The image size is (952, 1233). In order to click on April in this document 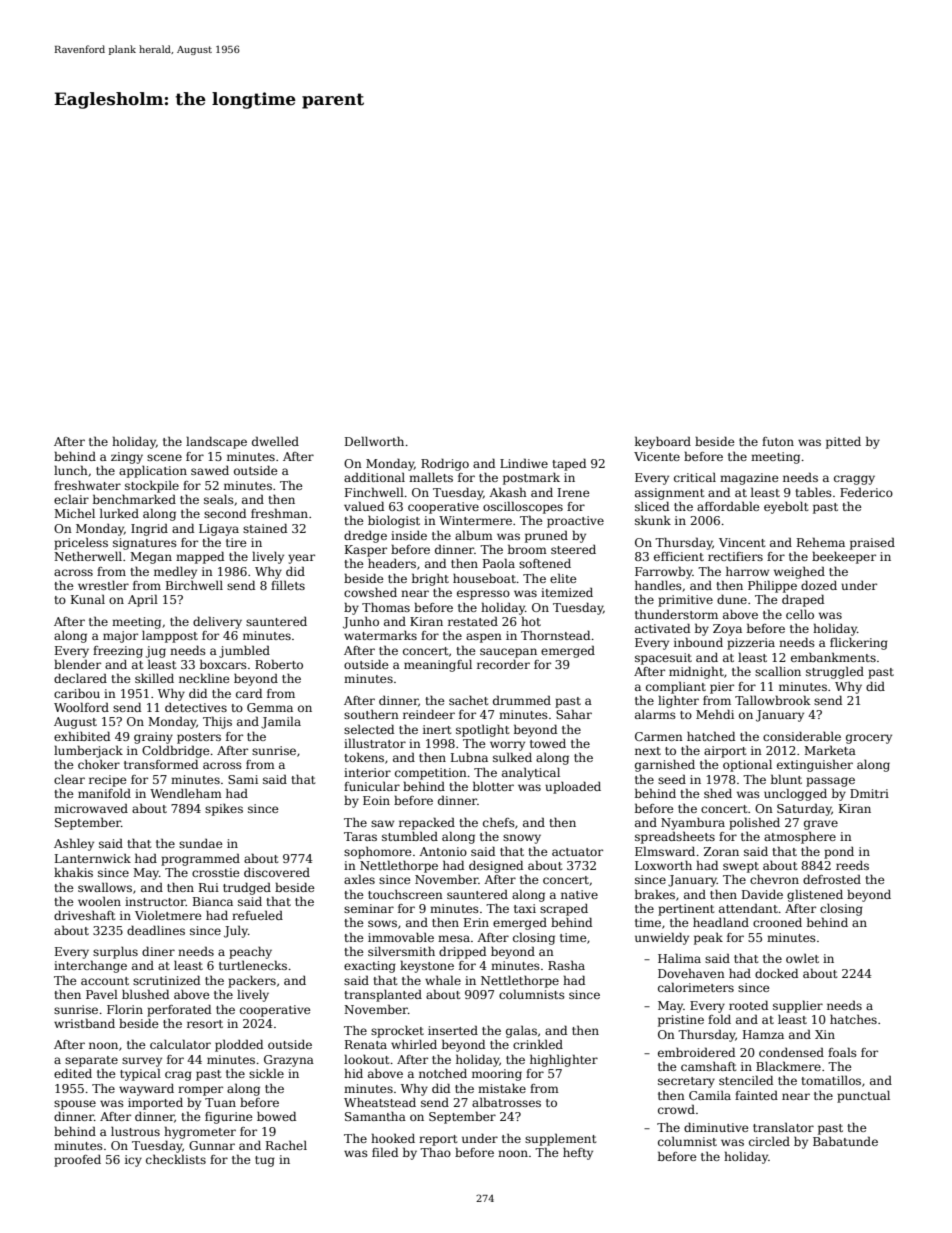, I will do `click(143, 600)`.
